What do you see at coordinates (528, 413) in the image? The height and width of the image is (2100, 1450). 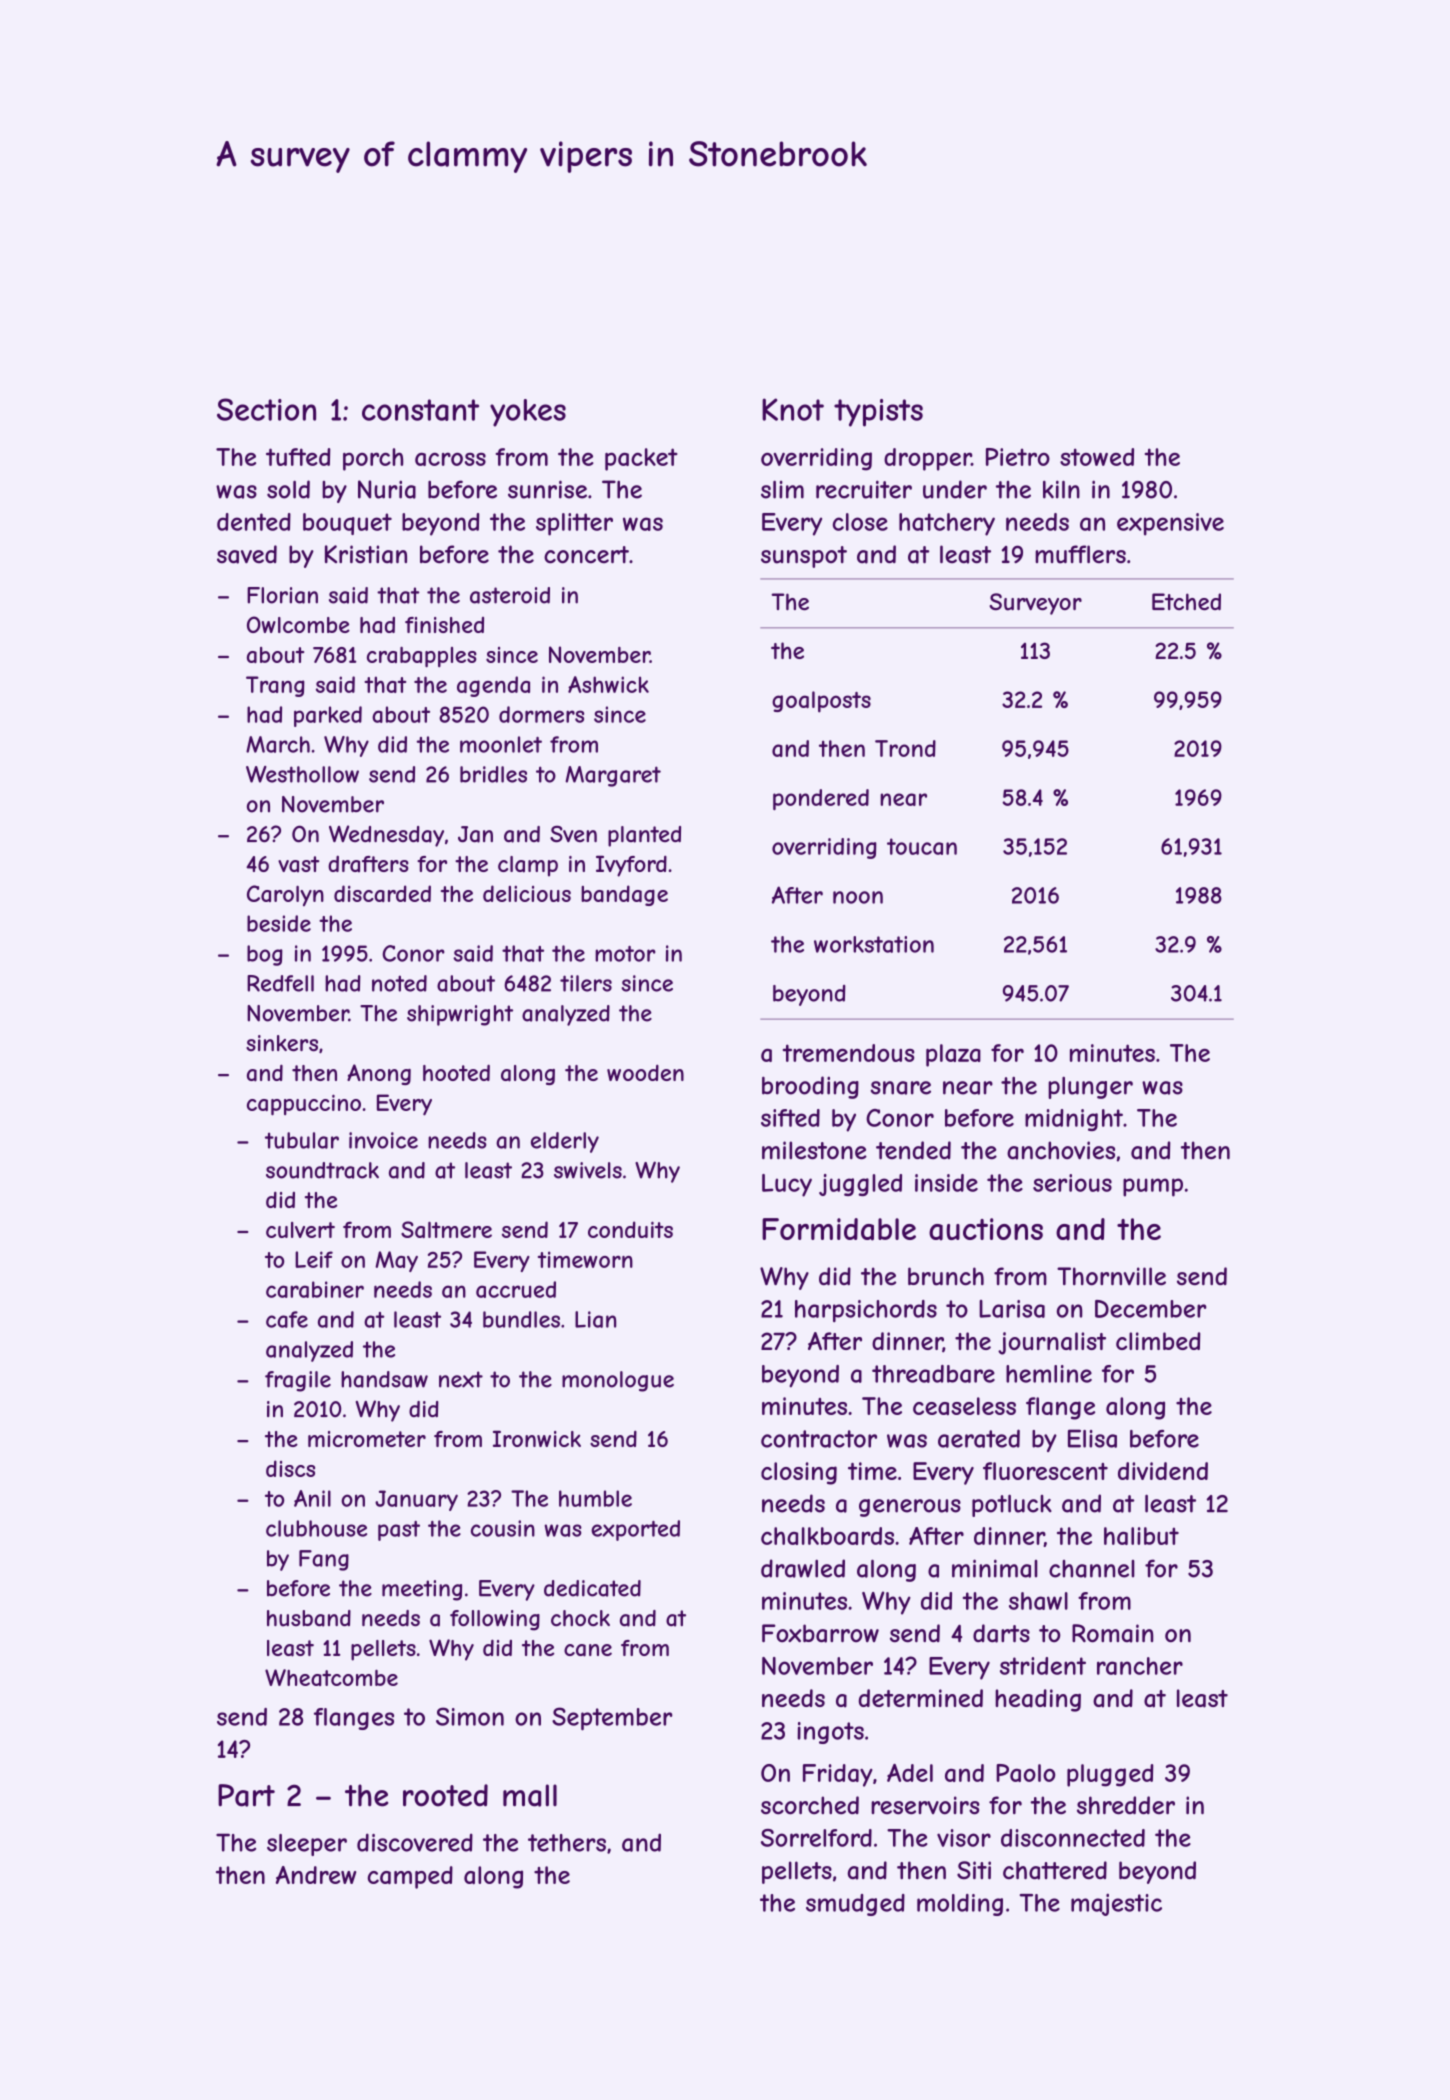 I see `yokes` at bounding box center [528, 413].
